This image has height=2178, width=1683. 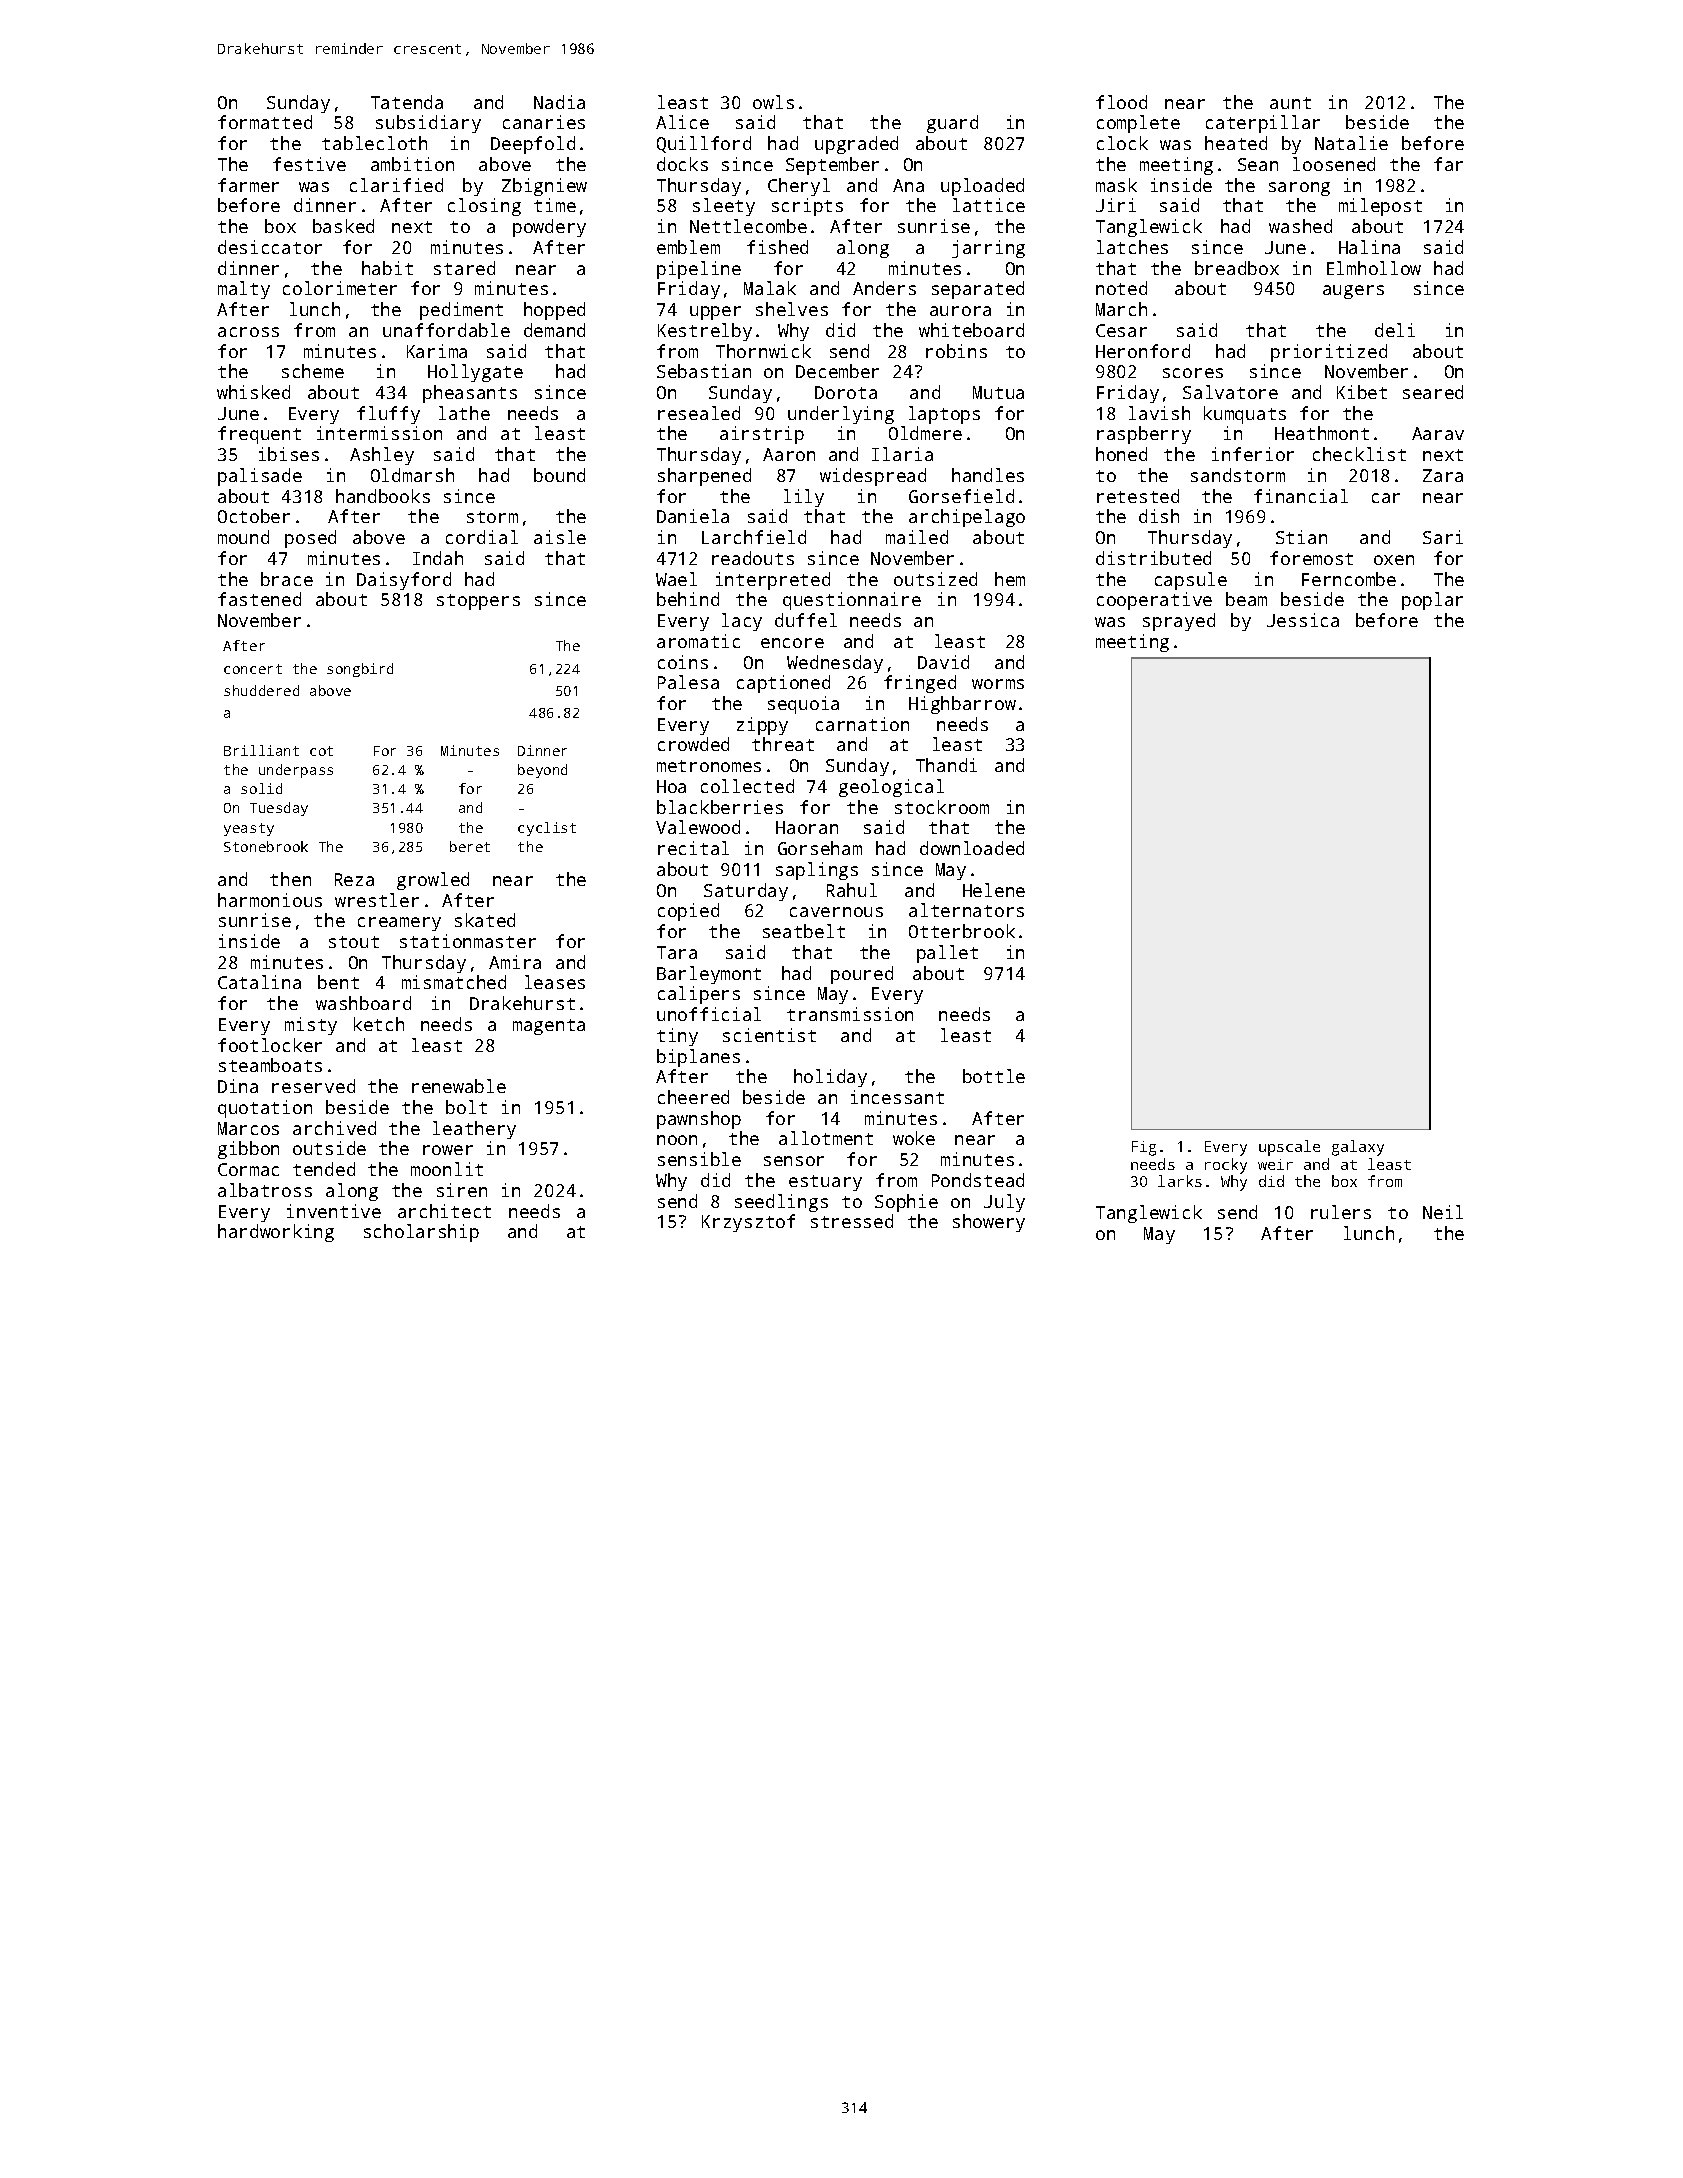 I want to click on Krzysztof, so click(x=748, y=1223).
